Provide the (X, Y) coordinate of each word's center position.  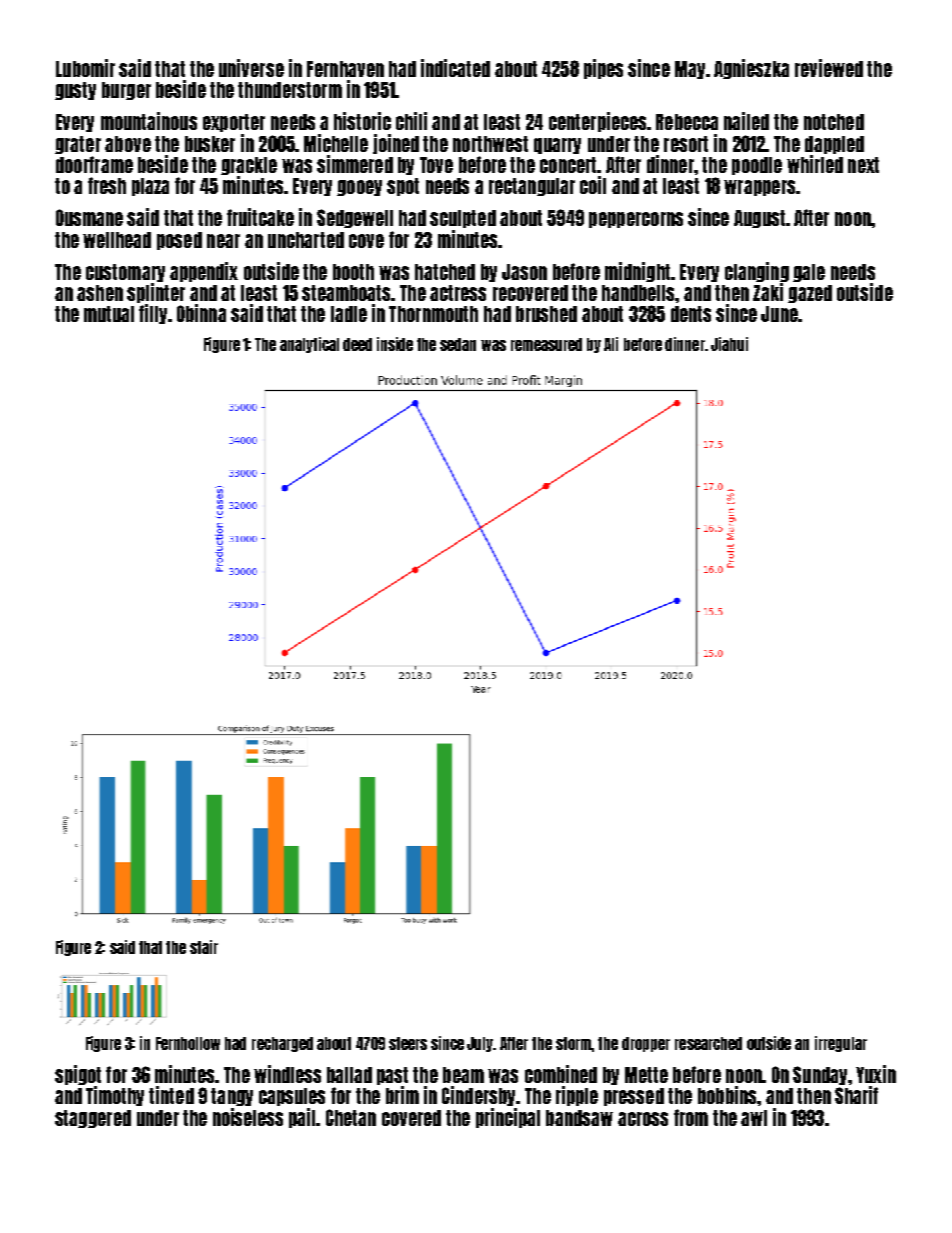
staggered (93, 1119)
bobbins (727, 1095)
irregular (841, 1044)
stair (204, 947)
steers (408, 1043)
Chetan (351, 1117)
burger (126, 91)
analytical (309, 345)
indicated (455, 68)
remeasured (546, 344)
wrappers (759, 188)
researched (708, 1043)
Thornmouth (433, 314)
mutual (109, 314)
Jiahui (729, 344)
